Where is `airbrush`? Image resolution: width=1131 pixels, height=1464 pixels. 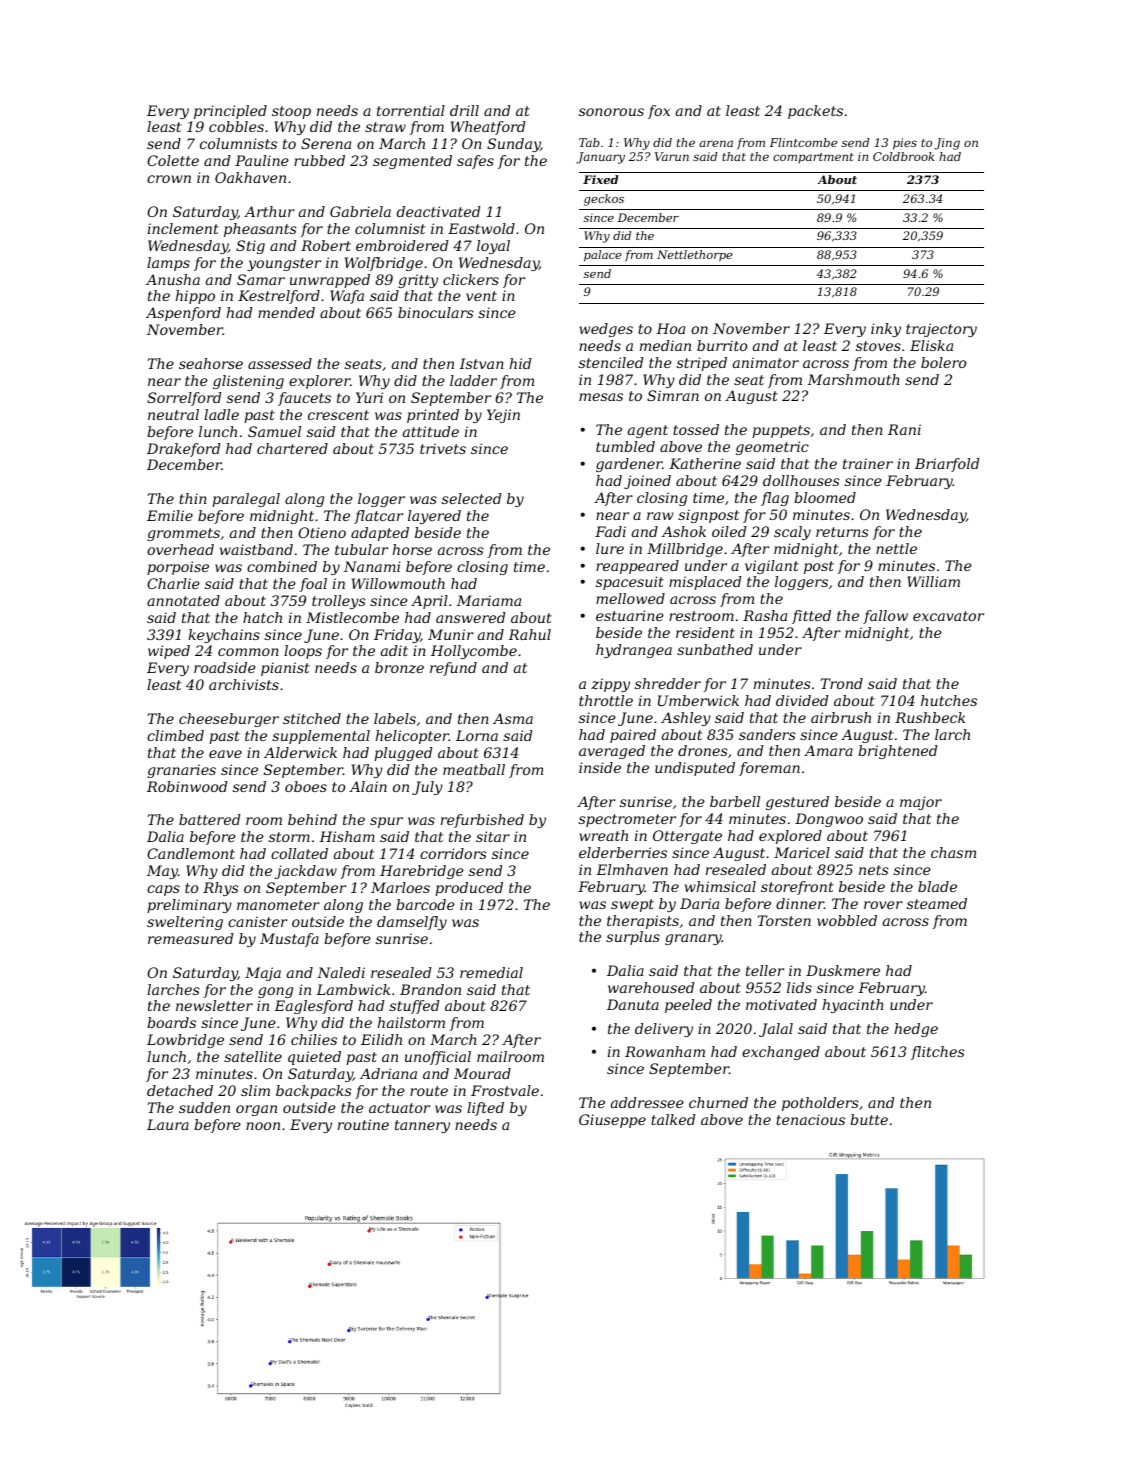 airbrush is located at coordinates (841, 717).
